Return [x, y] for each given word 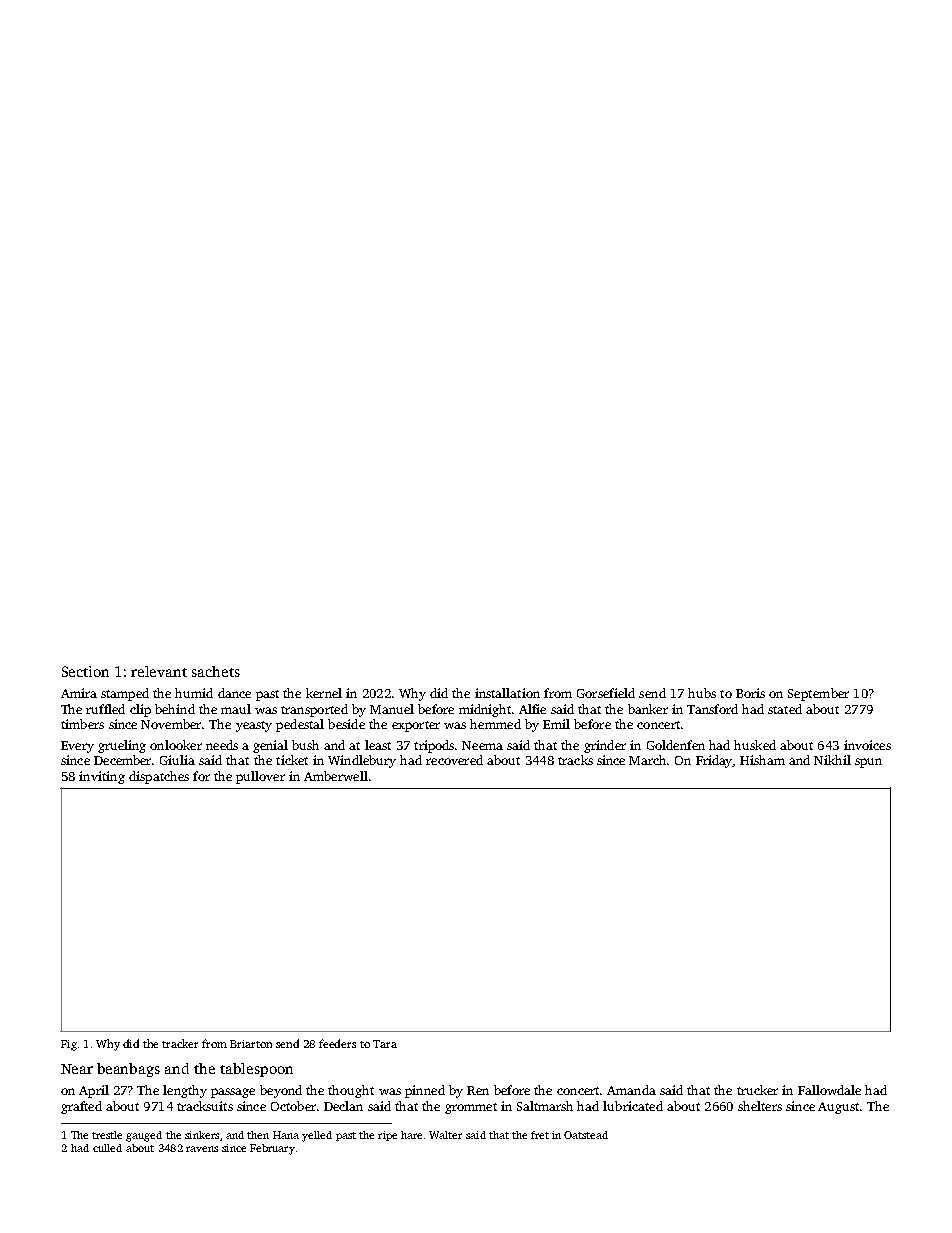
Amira [79, 693]
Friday [714, 761]
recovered [454, 760]
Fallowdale [829, 1090]
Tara [385, 1044]
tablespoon [256, 1070]
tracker [180, 1043]
